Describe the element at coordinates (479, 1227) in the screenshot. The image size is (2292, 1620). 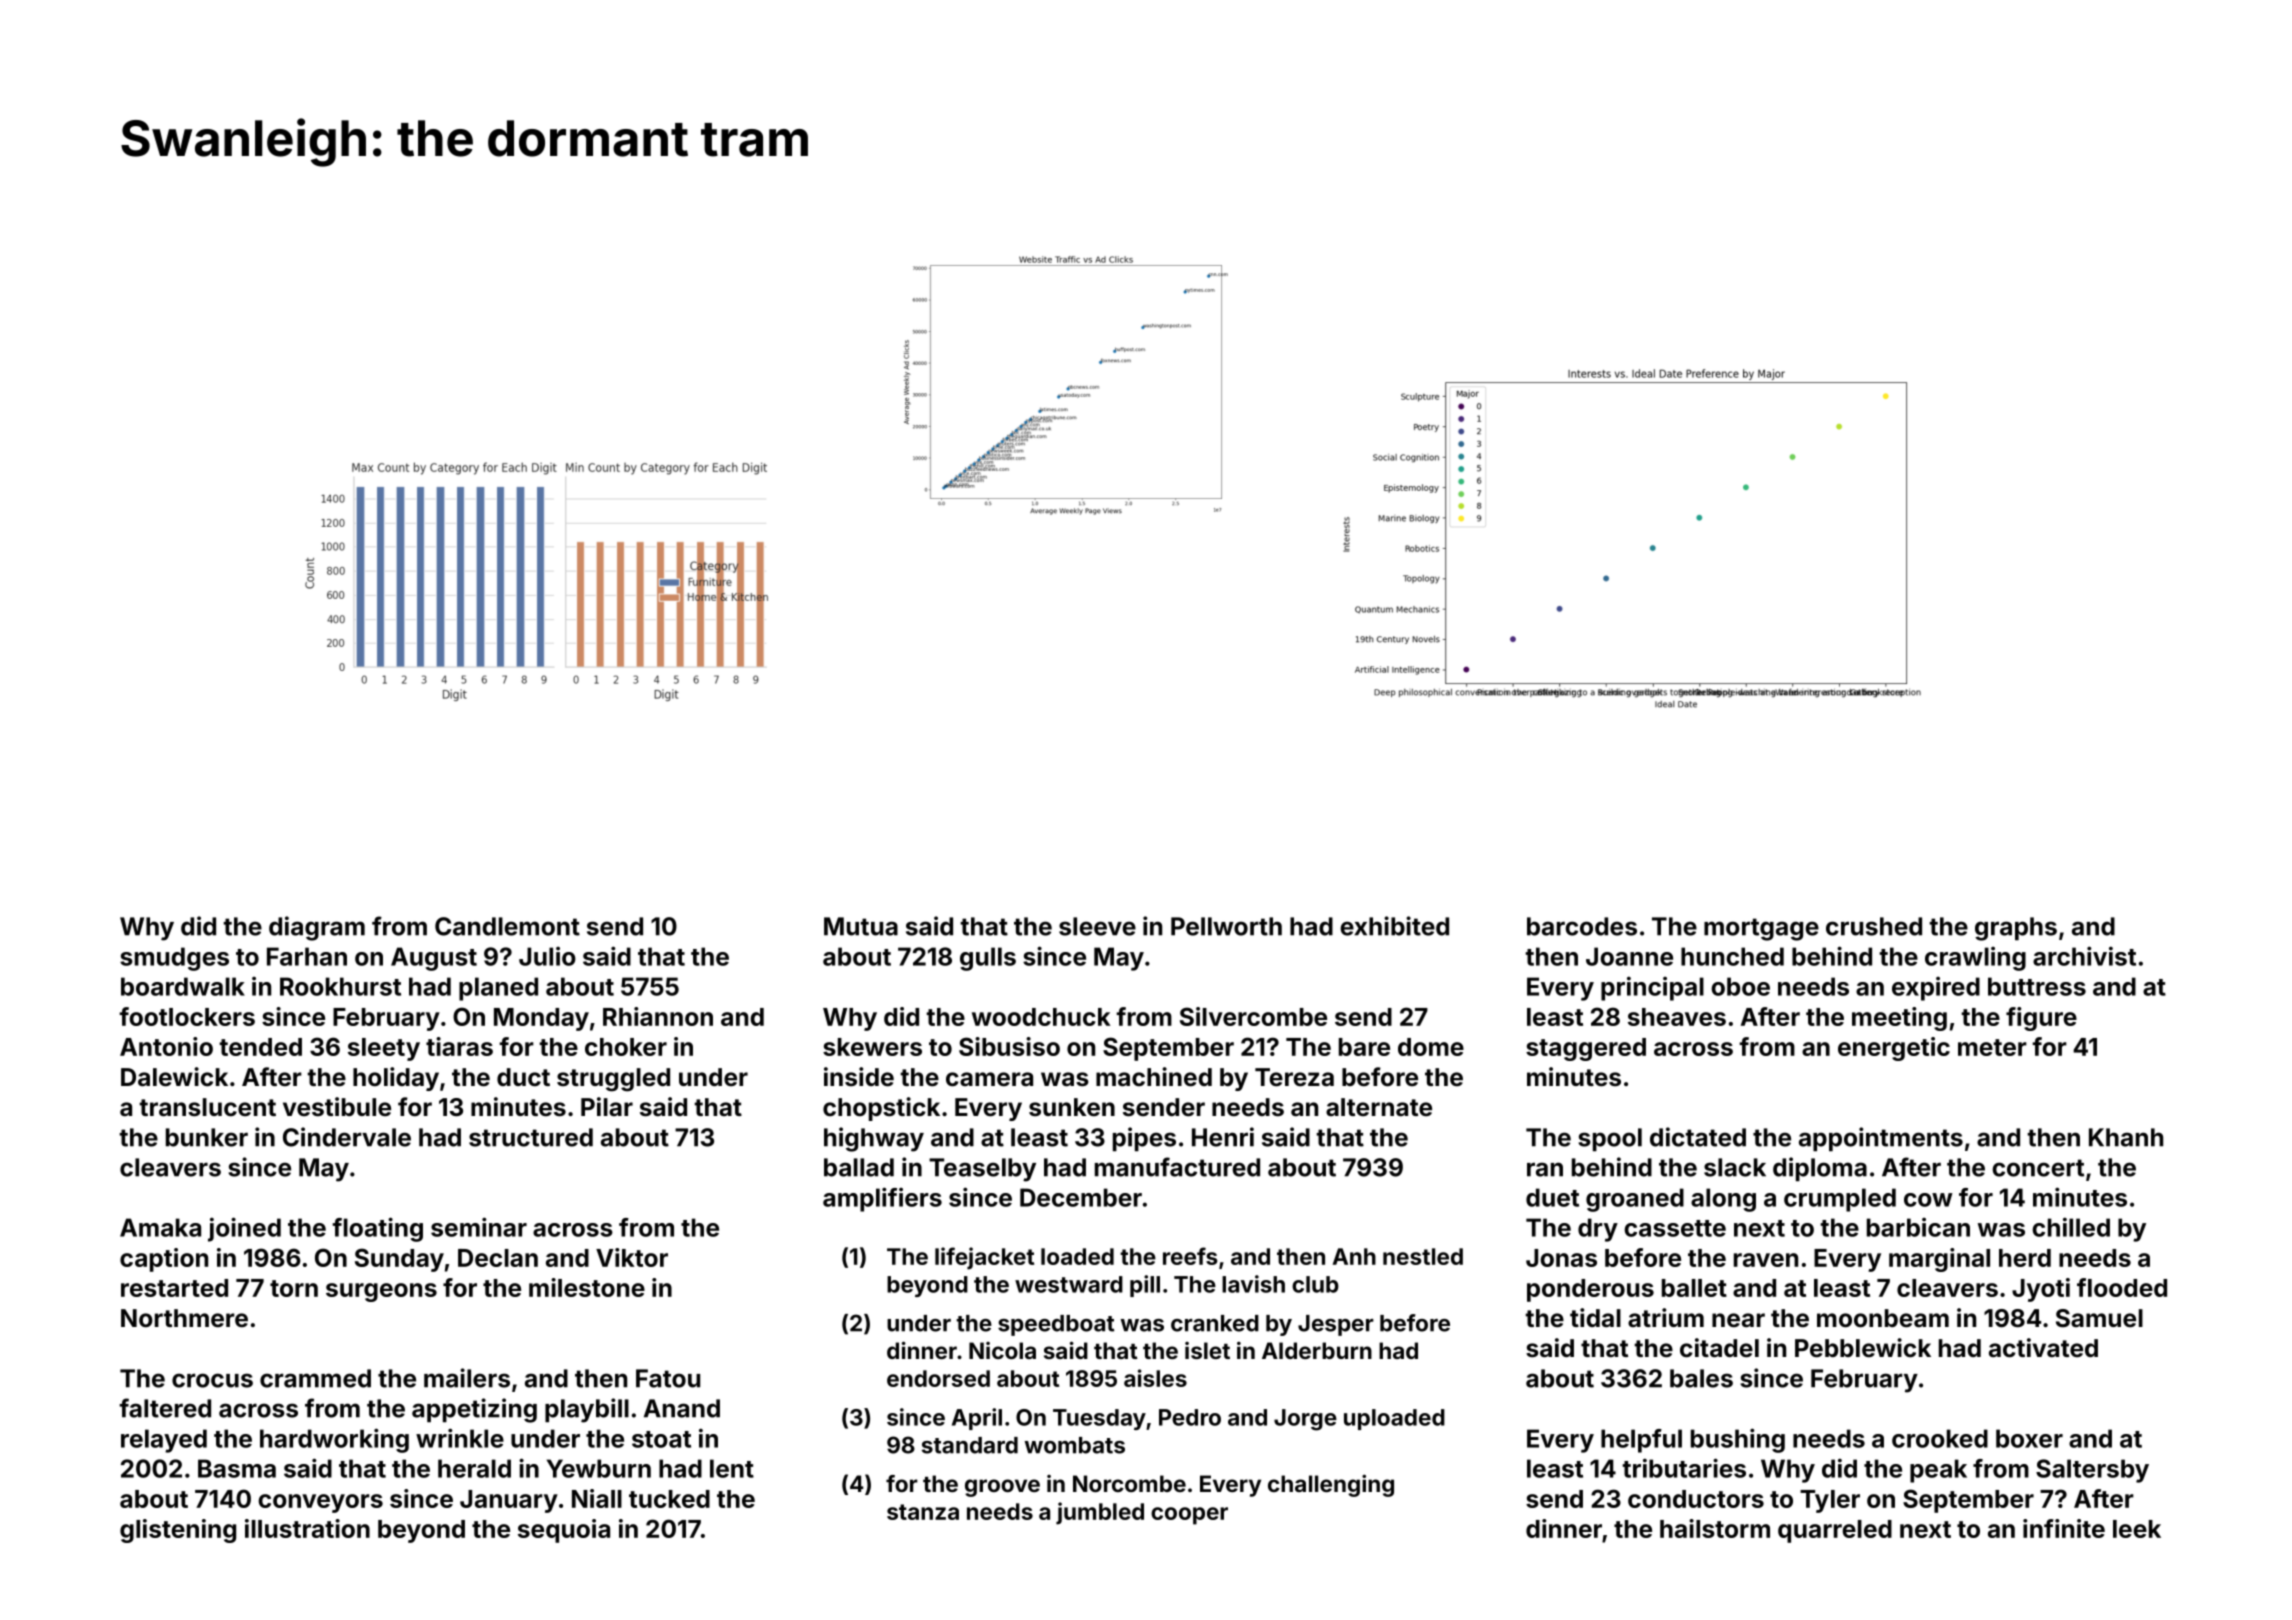
I see `seminar` at that location.
